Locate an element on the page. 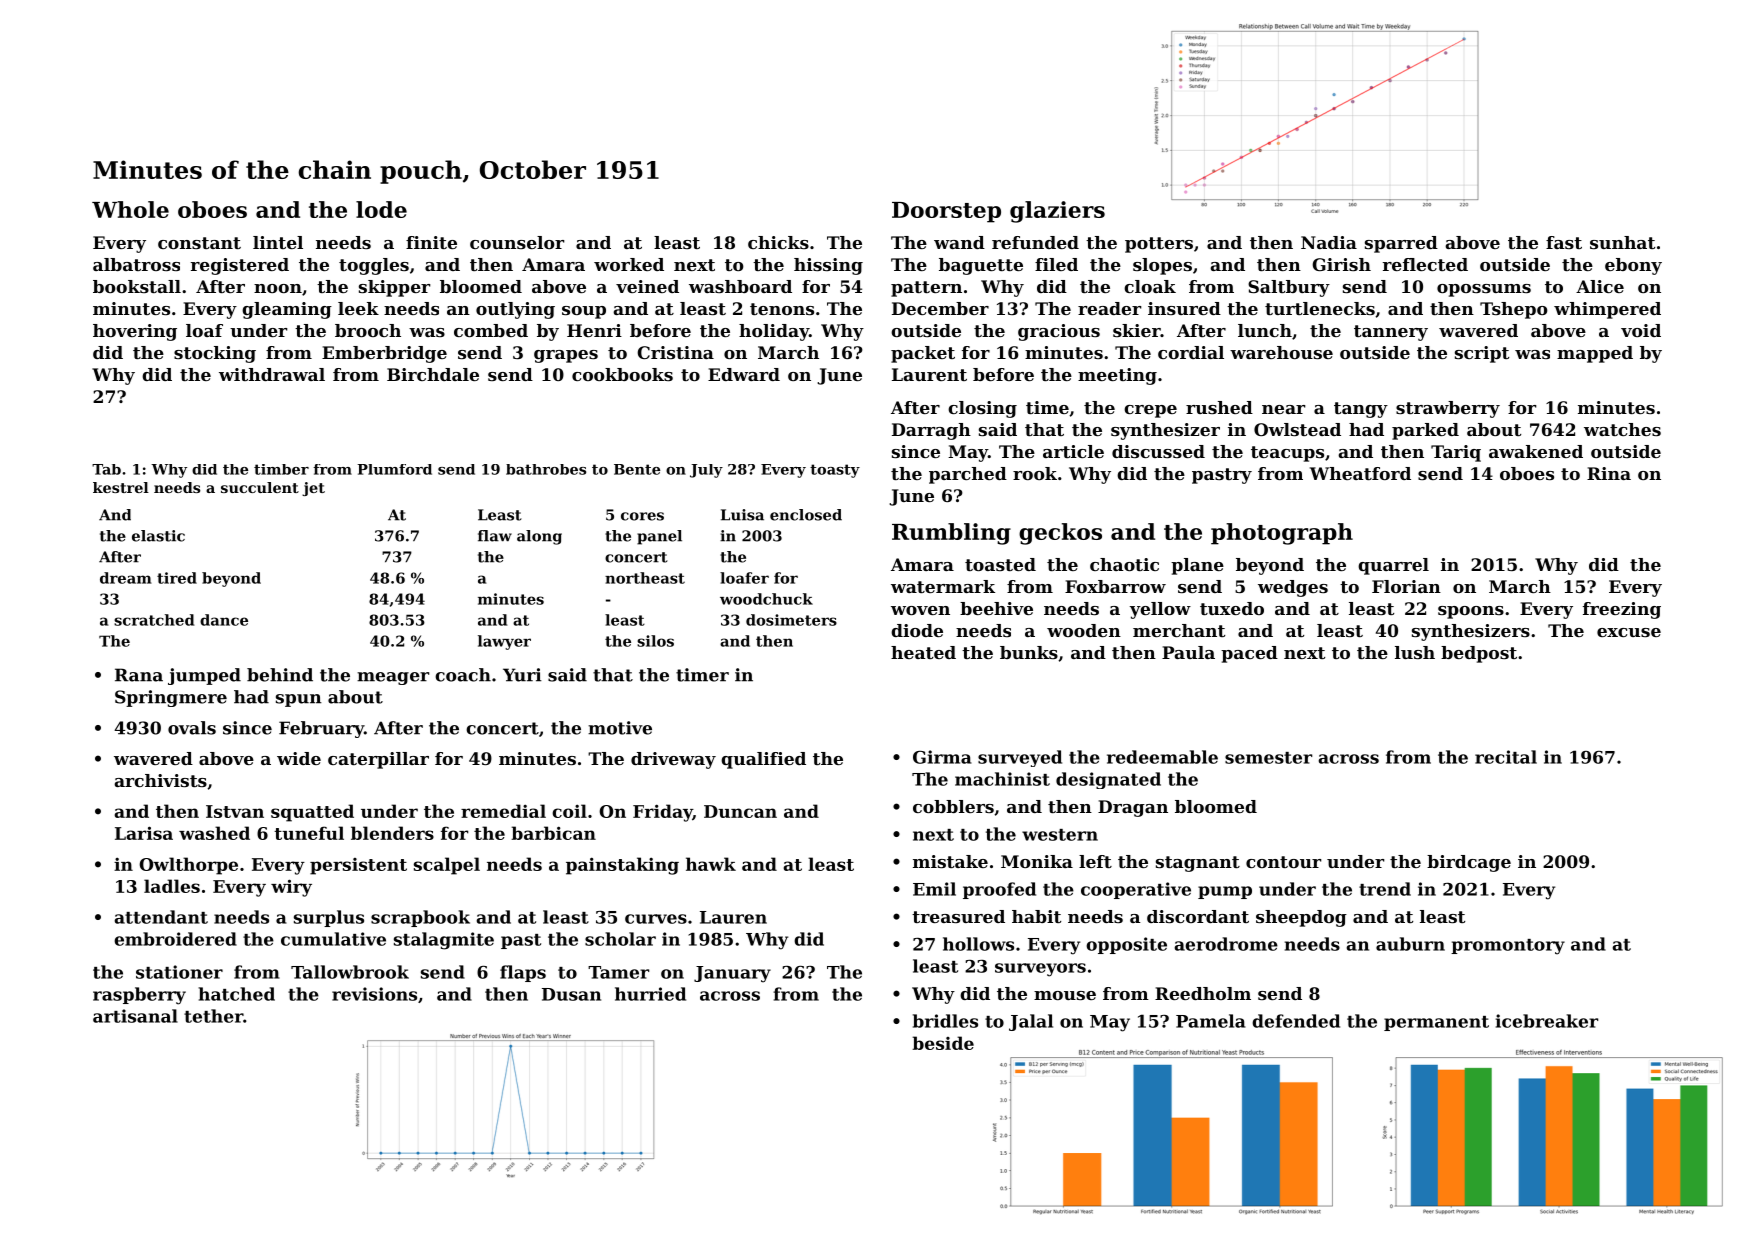 Image resolution: width=1754 pixels, height=1241 pixels. Florian is located at coordinates (1406, 586).
